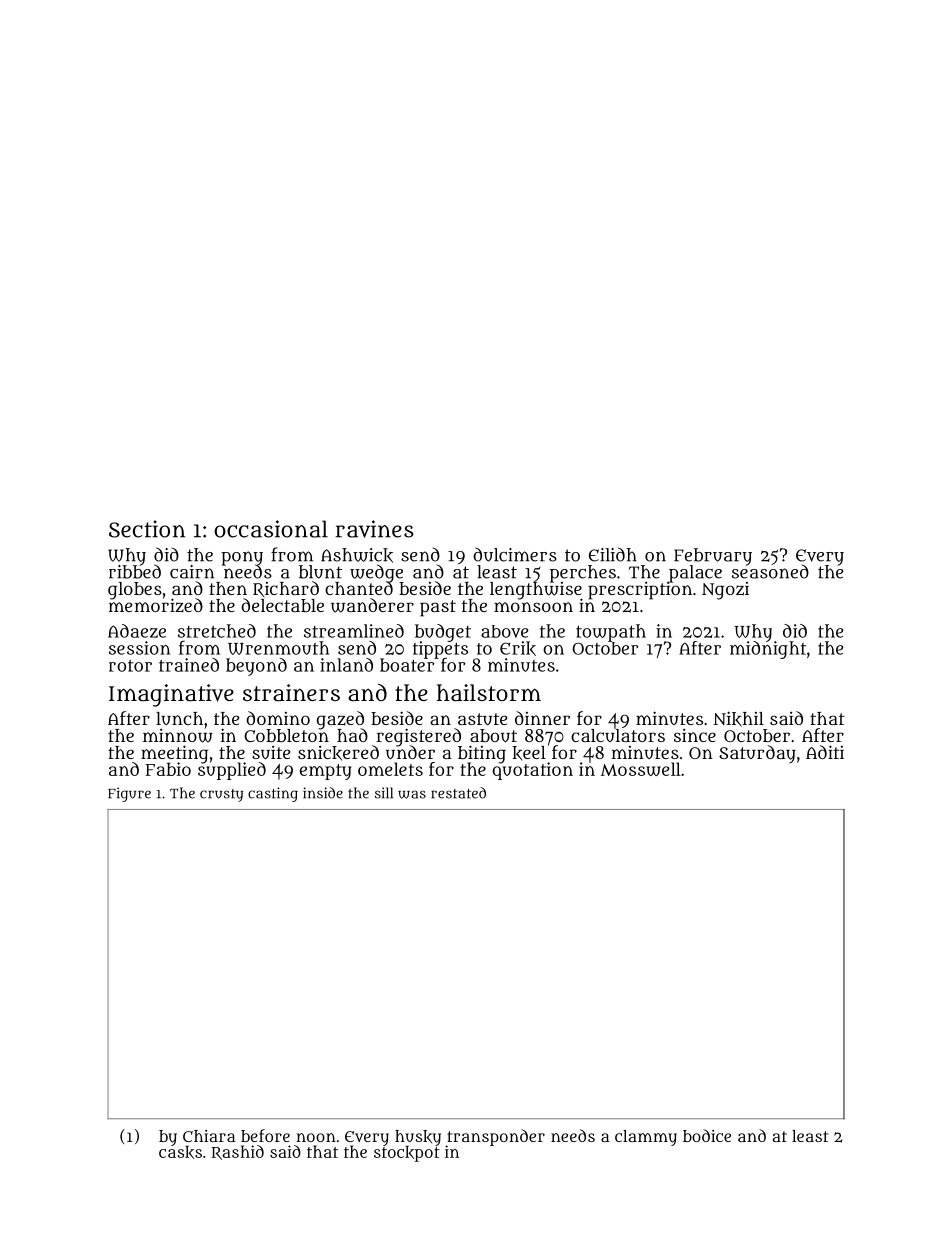  What do you see at coordinates (180, 1152) in the image?
I see `casks` at bounding box center [180, 1152].
